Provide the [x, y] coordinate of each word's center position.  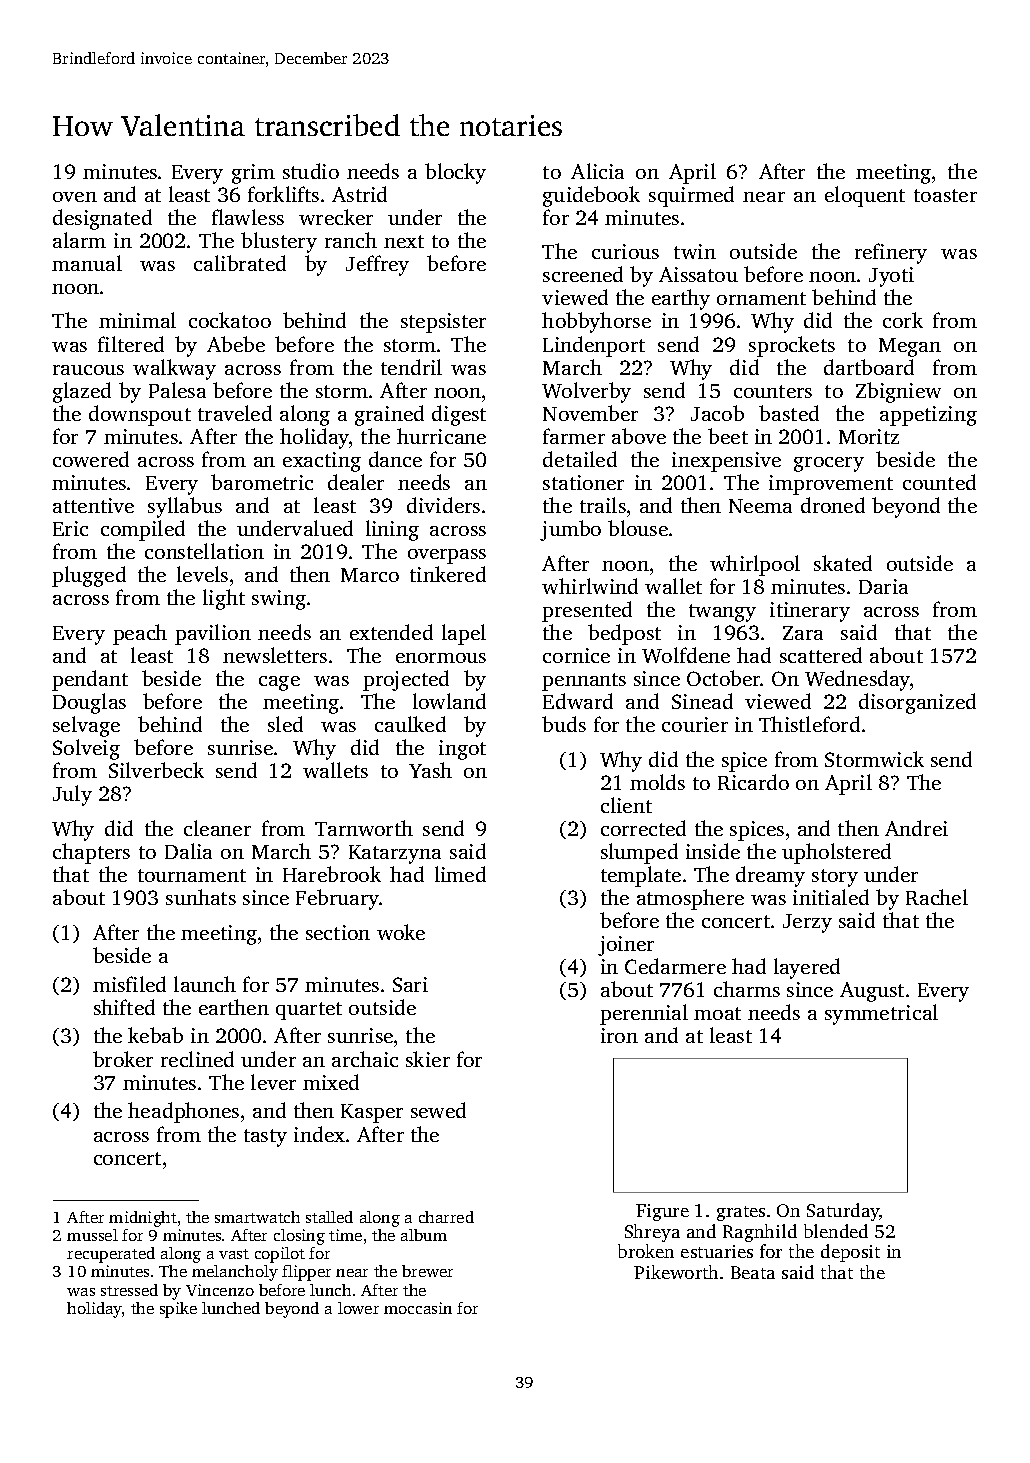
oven [75, 197]
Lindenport [594, 346]
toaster [945, 195]
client [626, 805]
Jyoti [891, 277]
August [872, 992]
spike [178, 1310]
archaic [365, 1059]
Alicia [597, 171]
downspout [140, 415]
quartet [309, 1011]
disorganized [917, 703]
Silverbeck [156, 770]
